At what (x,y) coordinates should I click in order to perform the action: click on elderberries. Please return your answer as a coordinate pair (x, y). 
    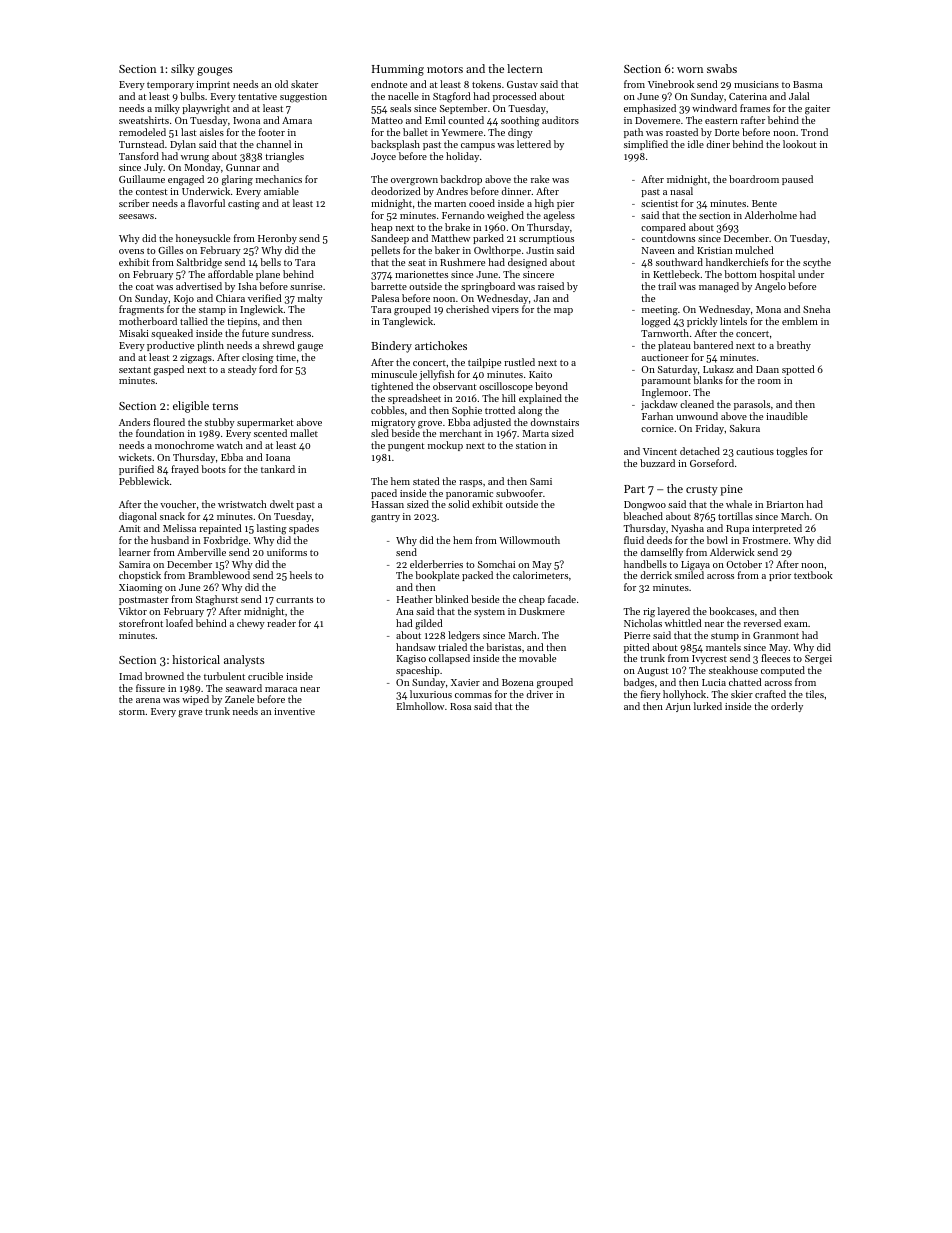
    Looking at the image, I should click on (436, 564).
